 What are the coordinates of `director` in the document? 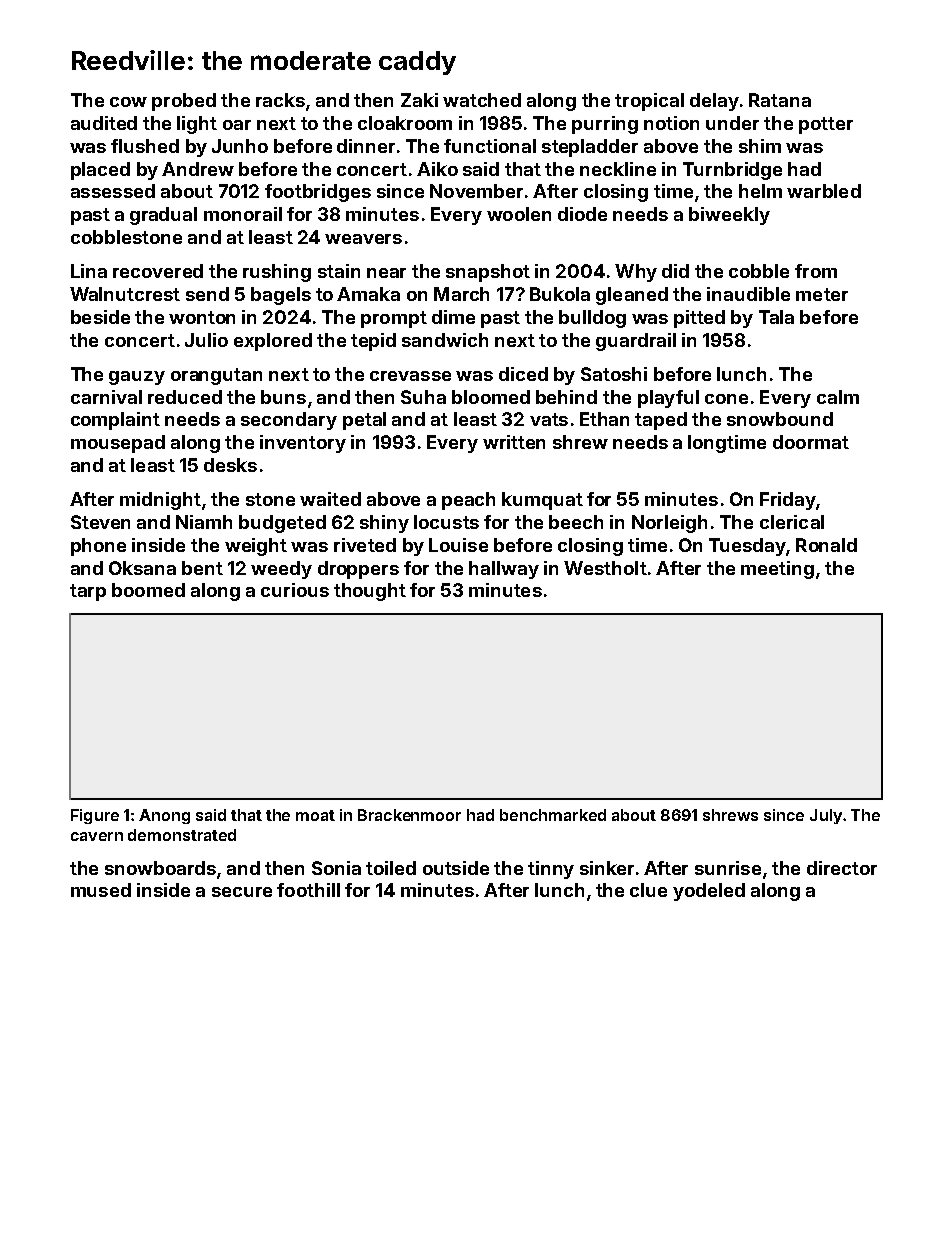 It's located at (842, 868).
